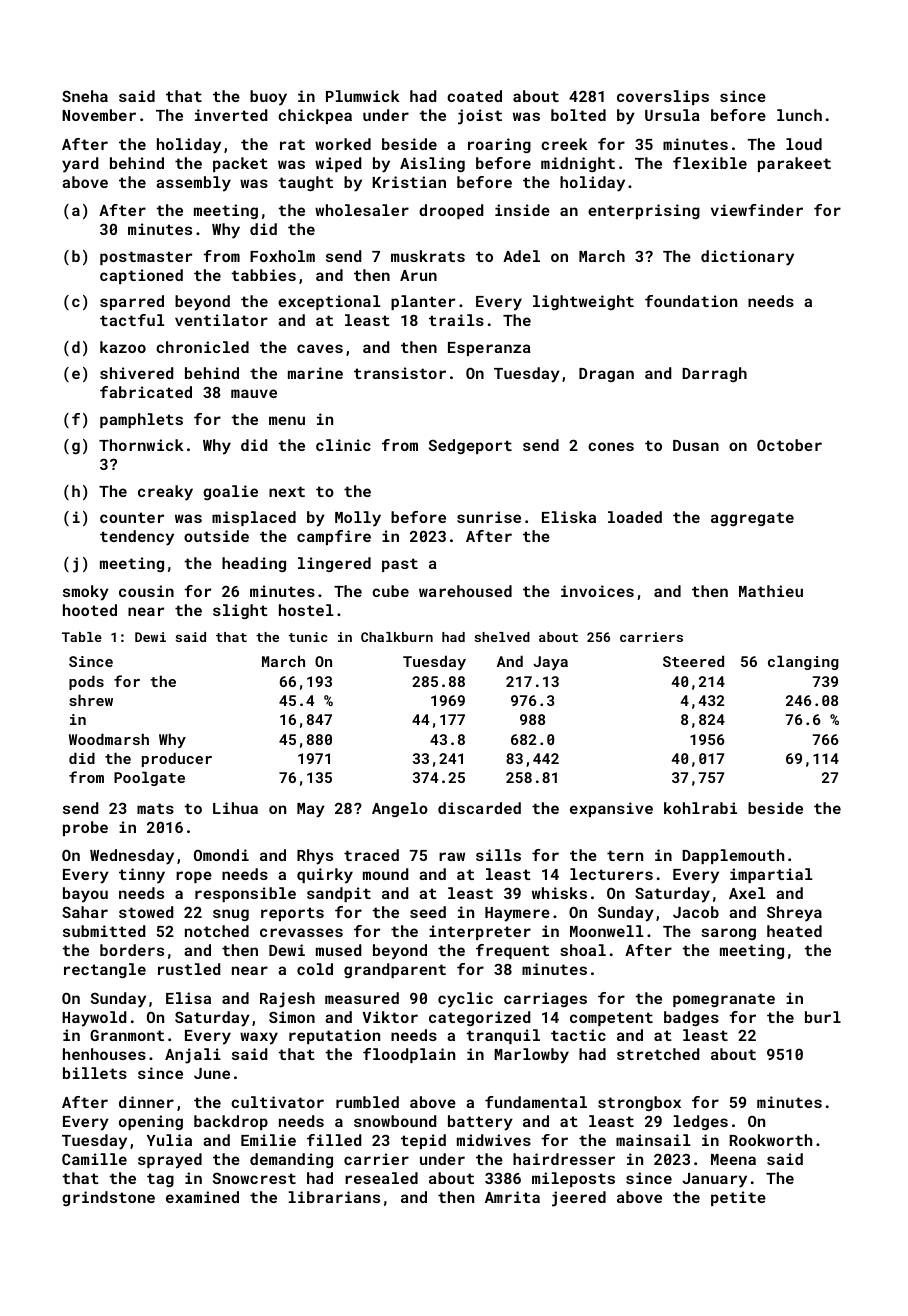 This screenshot has height=1316, width=908. I want to click on buoy, so click(268, 98).
